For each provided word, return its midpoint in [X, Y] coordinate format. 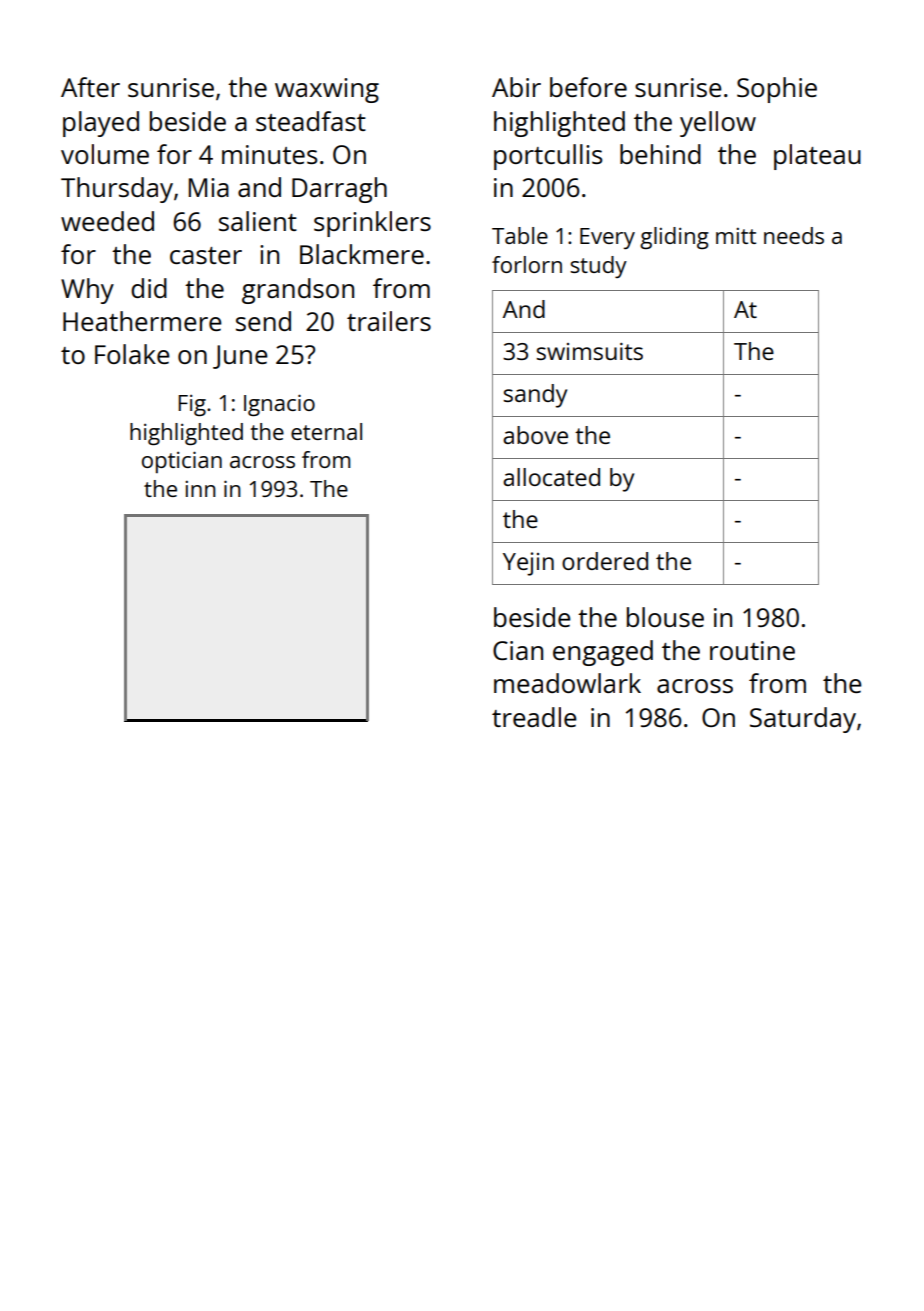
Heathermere [142, 321]
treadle [534, 717]
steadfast [311, 121]
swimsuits [590, 351]
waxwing [327, 90]
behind [660, 154]
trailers [389, 321]
